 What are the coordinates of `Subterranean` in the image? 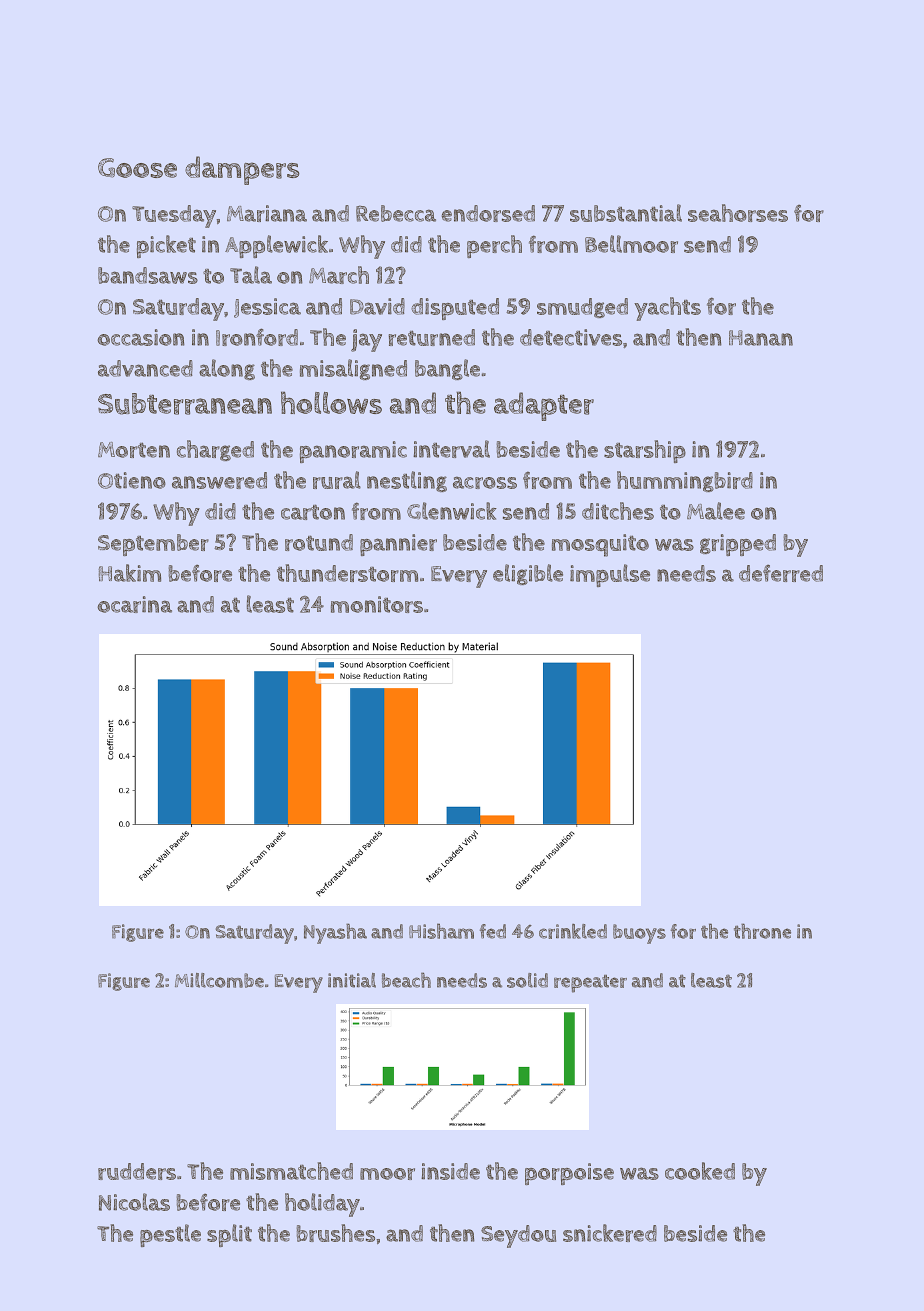 It's located at (185, 404).
